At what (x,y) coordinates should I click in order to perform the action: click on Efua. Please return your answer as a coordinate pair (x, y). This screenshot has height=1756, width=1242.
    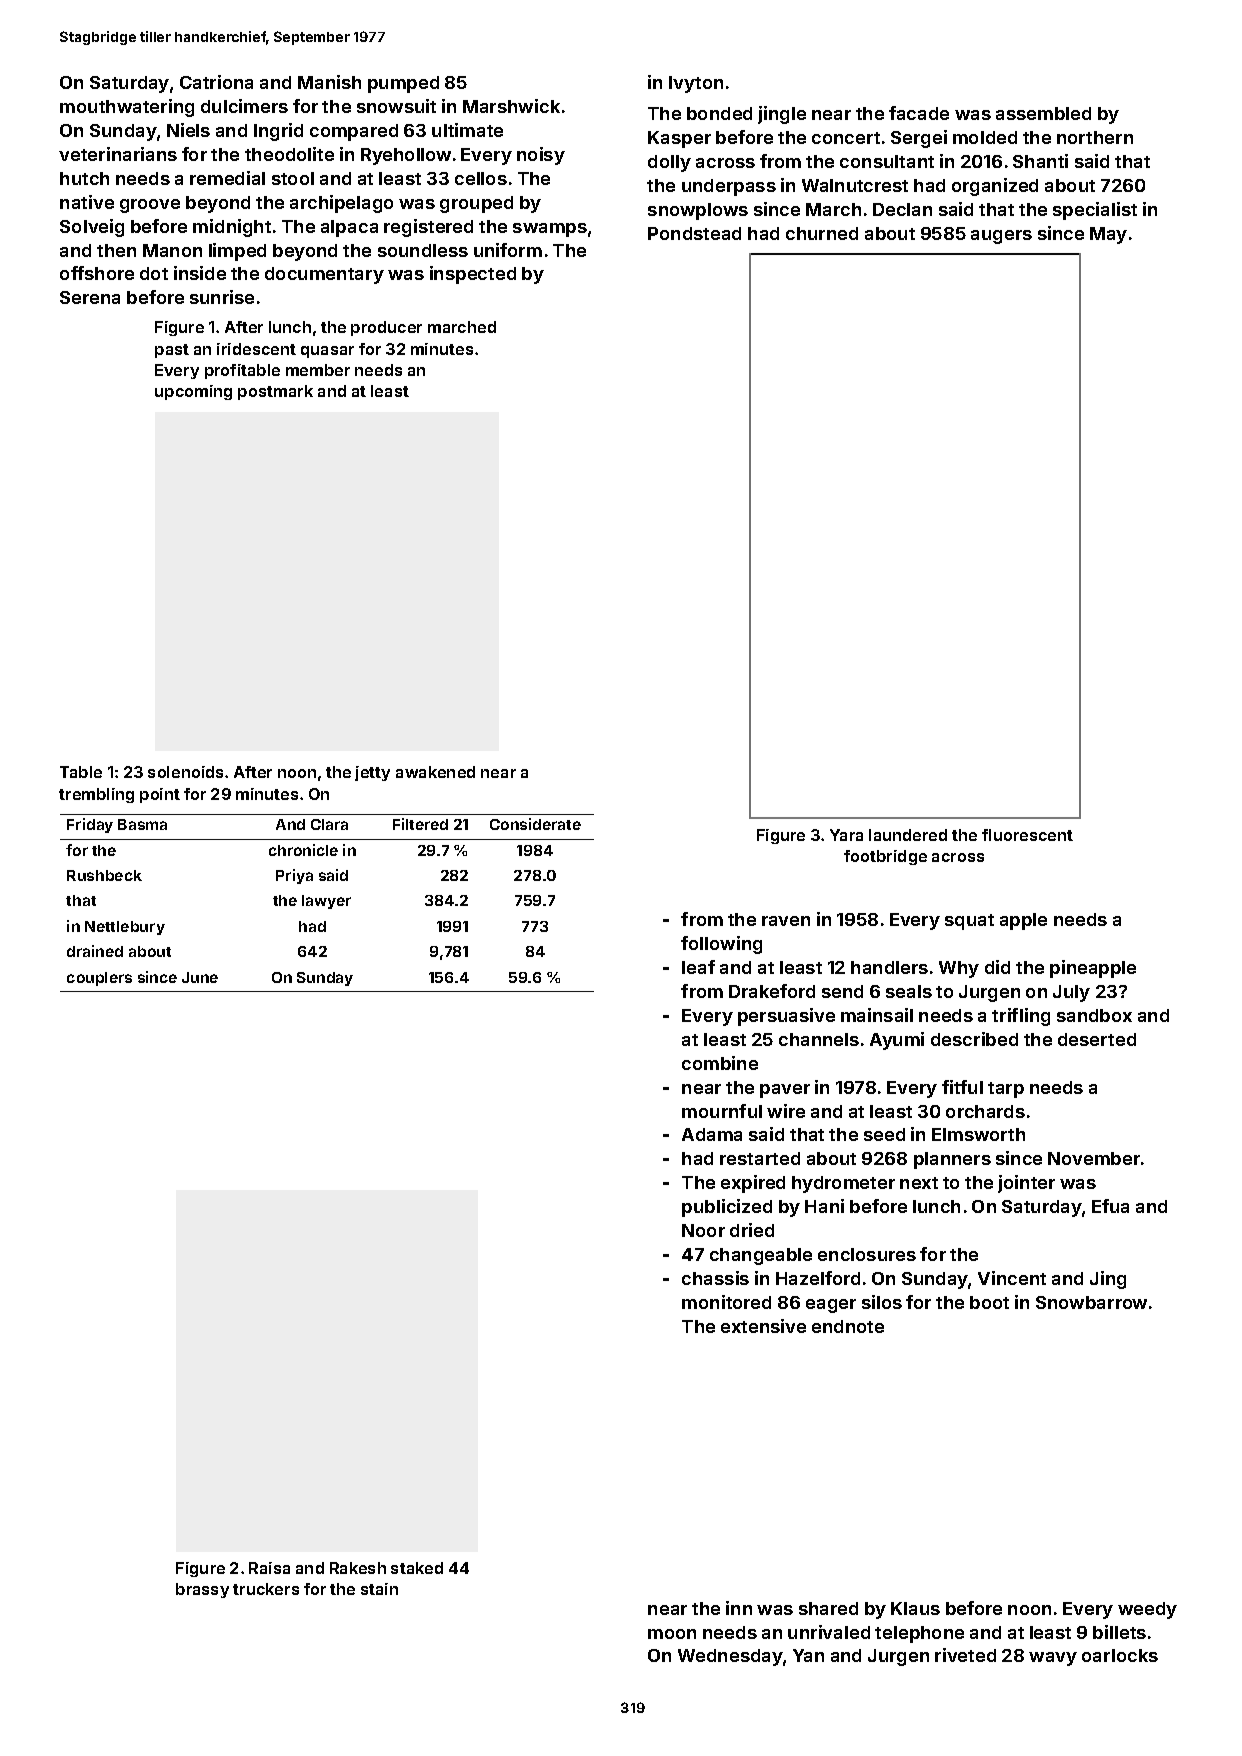
    Looking at the image, I should click on (1110, 1206).
